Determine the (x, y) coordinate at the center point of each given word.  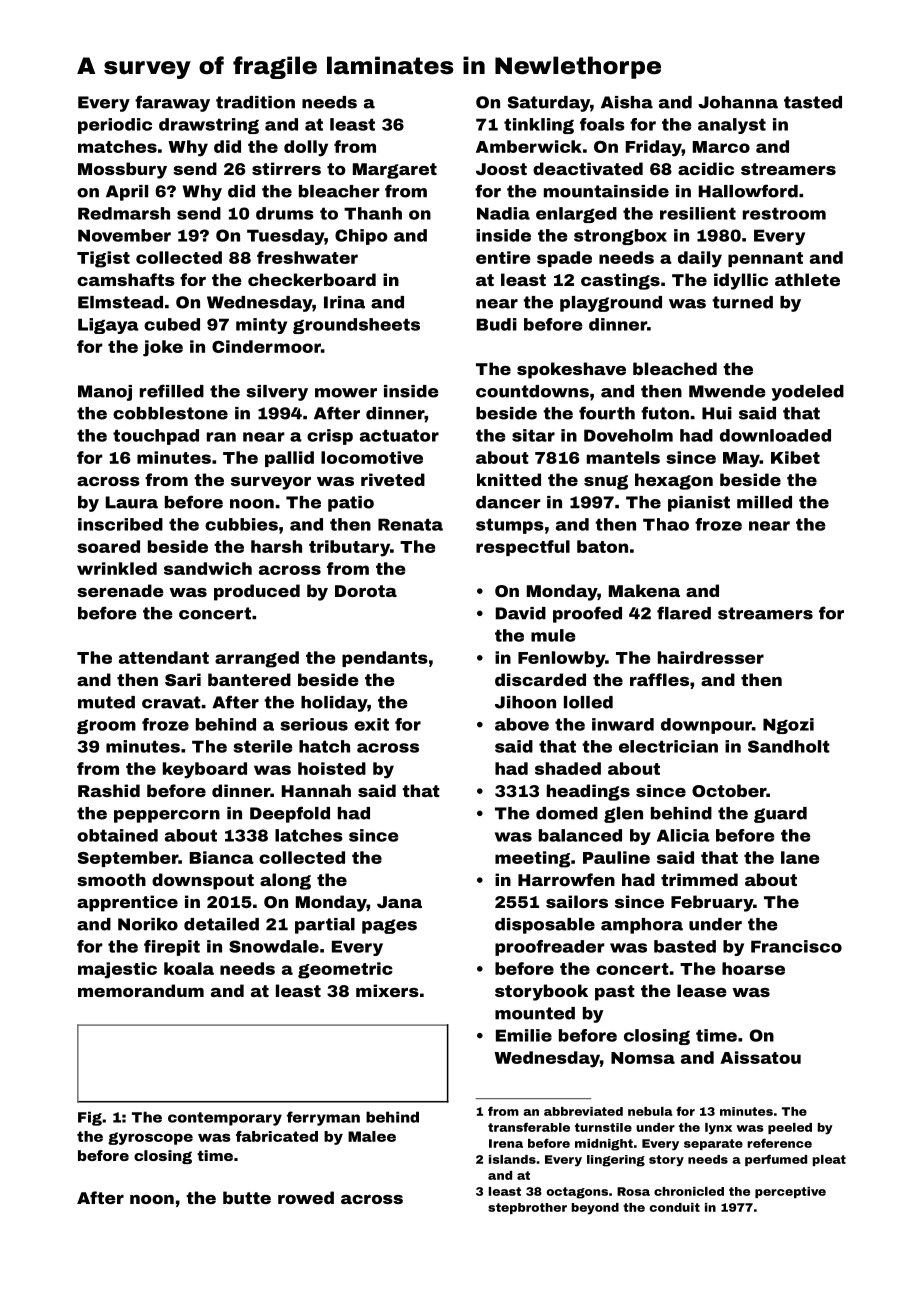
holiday (334, 704)
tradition (255, 102)
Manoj (105, 393)
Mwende (727, 391)
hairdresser (711, 657)
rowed (306, 1197)
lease (702, 990)
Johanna (738, 102)
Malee (372, 1136)
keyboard (205, 770)
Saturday (549, 104)
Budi (497, 324)
